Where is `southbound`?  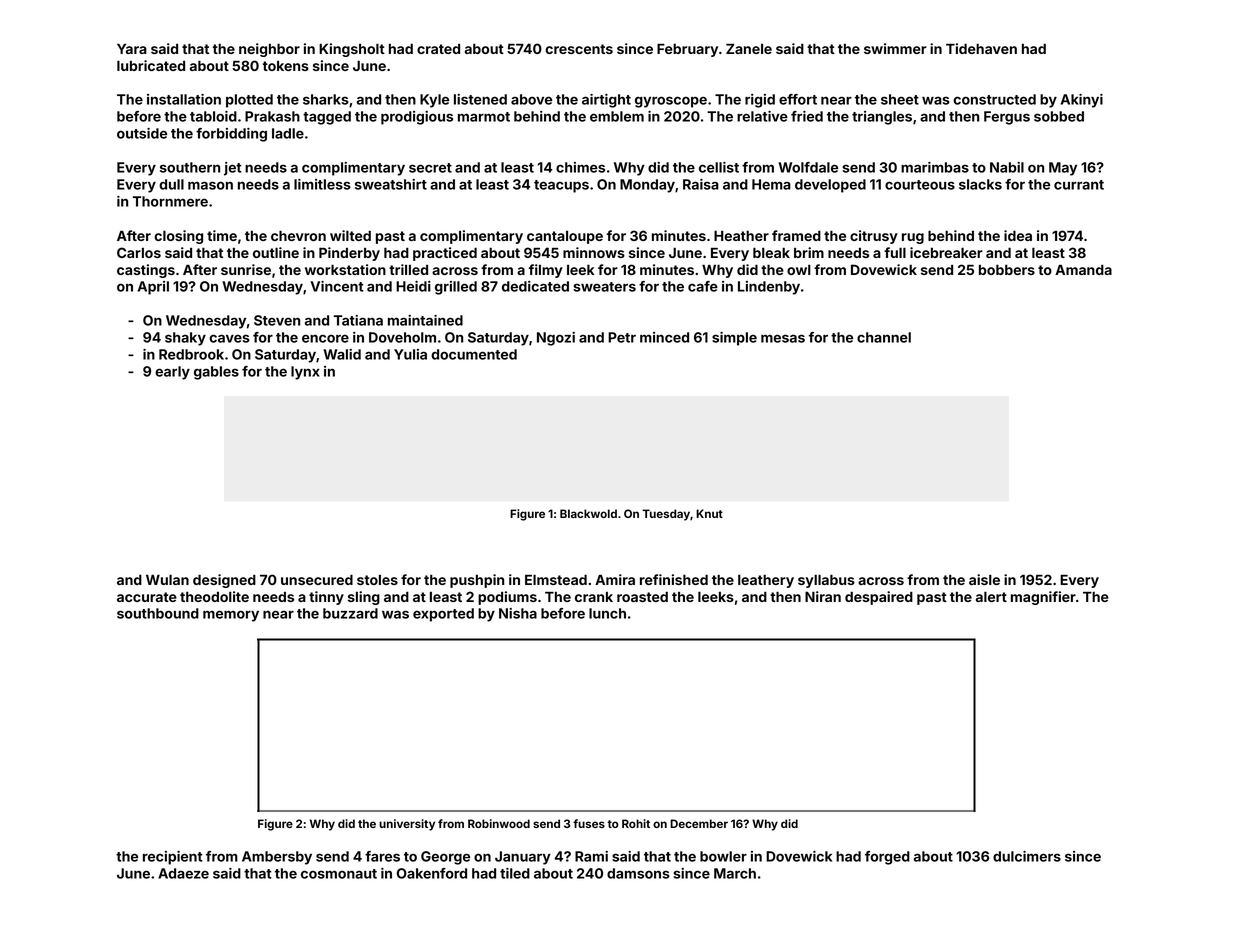
southbound is located at coordinates (158, 613).
